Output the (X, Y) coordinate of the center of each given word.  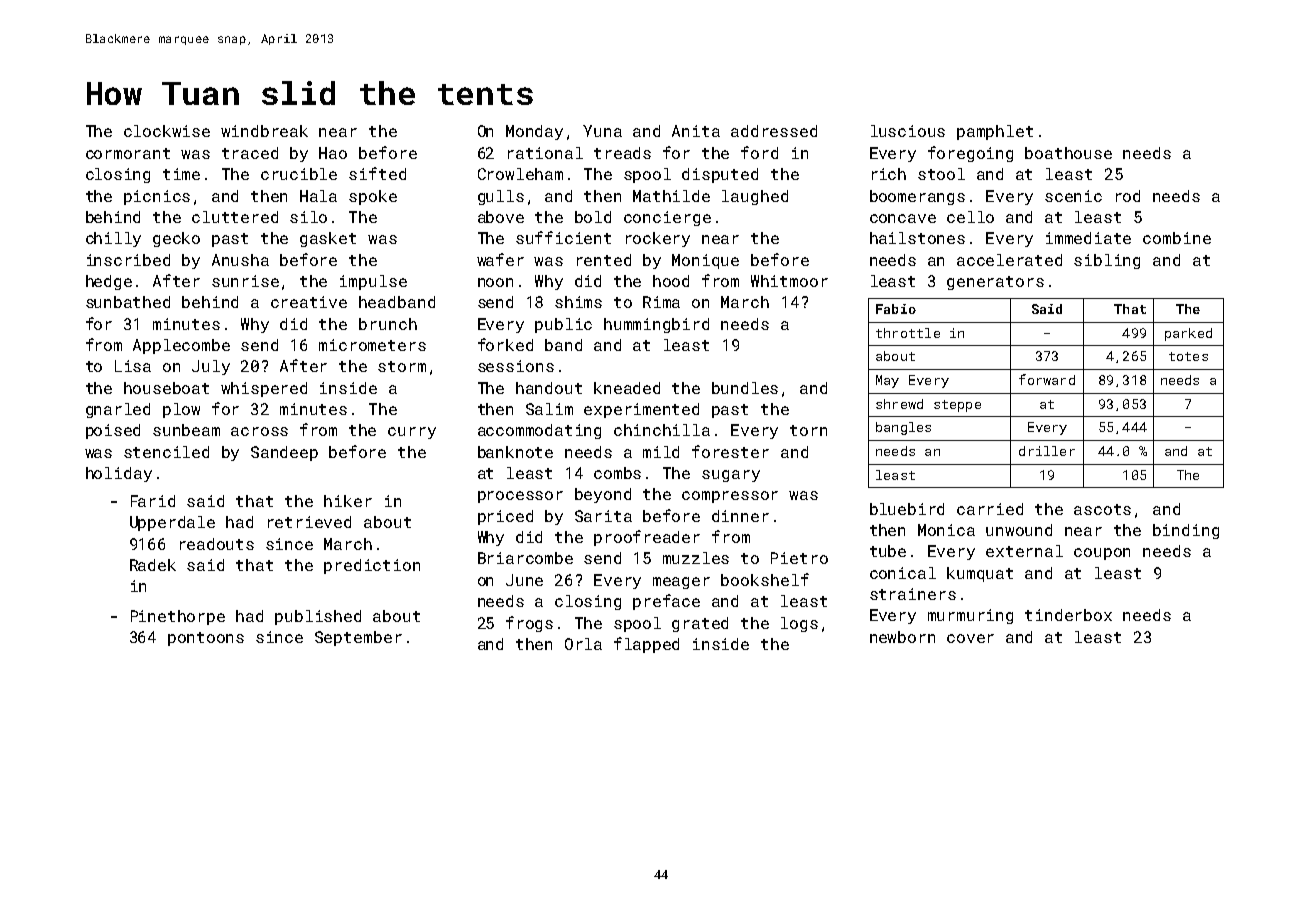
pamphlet (995, 132)
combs (617, 473)
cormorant (128, 153)
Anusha (240, 260)
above (501, 217)
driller (1047, 451)
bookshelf (765, 579)
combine (1177, 238)
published (318, 617)
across (259, 431)
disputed (720, 175)
